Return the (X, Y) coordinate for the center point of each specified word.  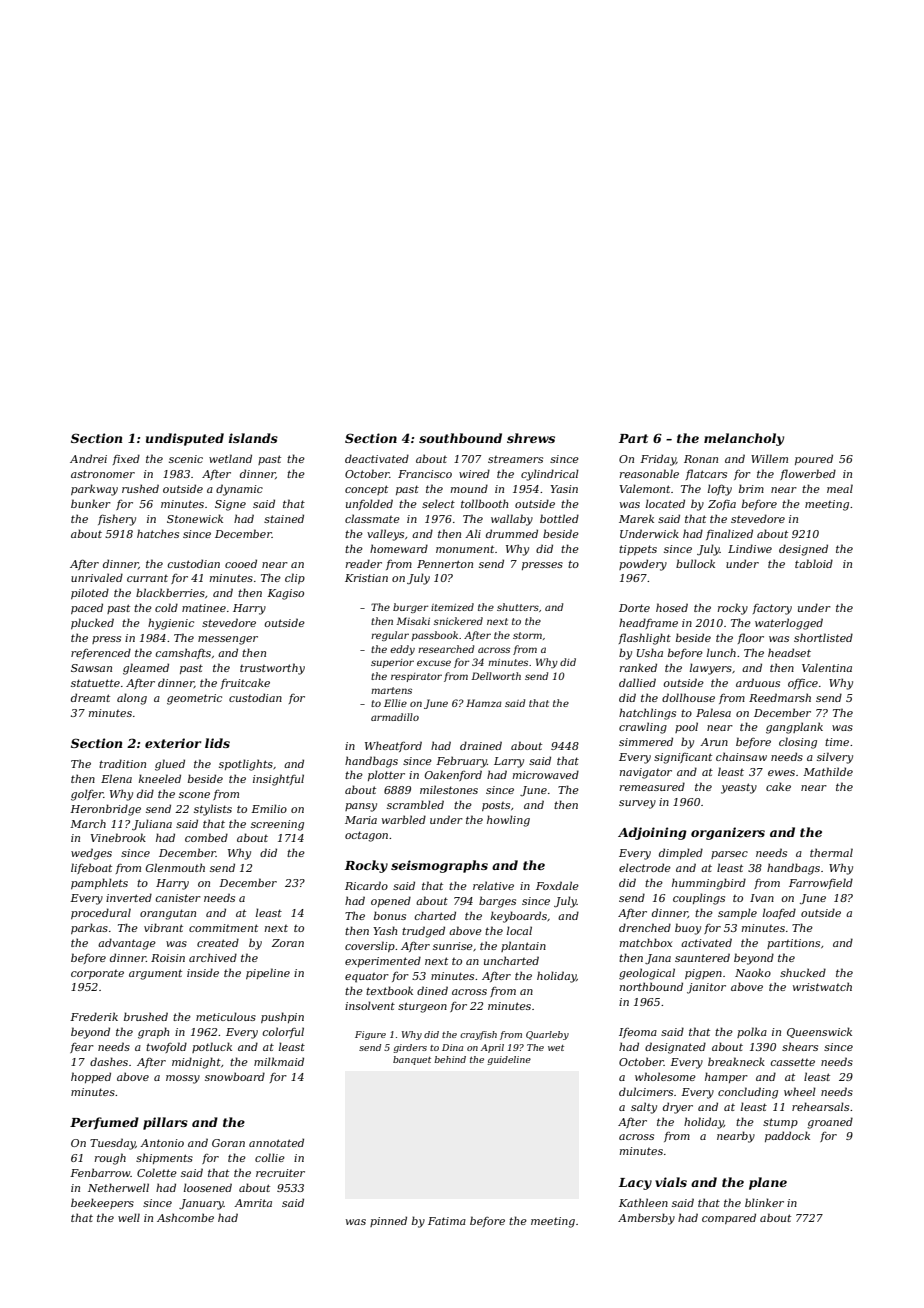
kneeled (160, 778)
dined (432, 990)
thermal (831, 852)
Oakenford (453, 775)
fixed (126, 459)
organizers (728, 833)
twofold (166, 1047)
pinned (388, 1221)
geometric (194, 699)
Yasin (564, 489)
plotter (386, 775)
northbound (651, 986)
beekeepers (102, 1203)
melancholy (744, 439)
